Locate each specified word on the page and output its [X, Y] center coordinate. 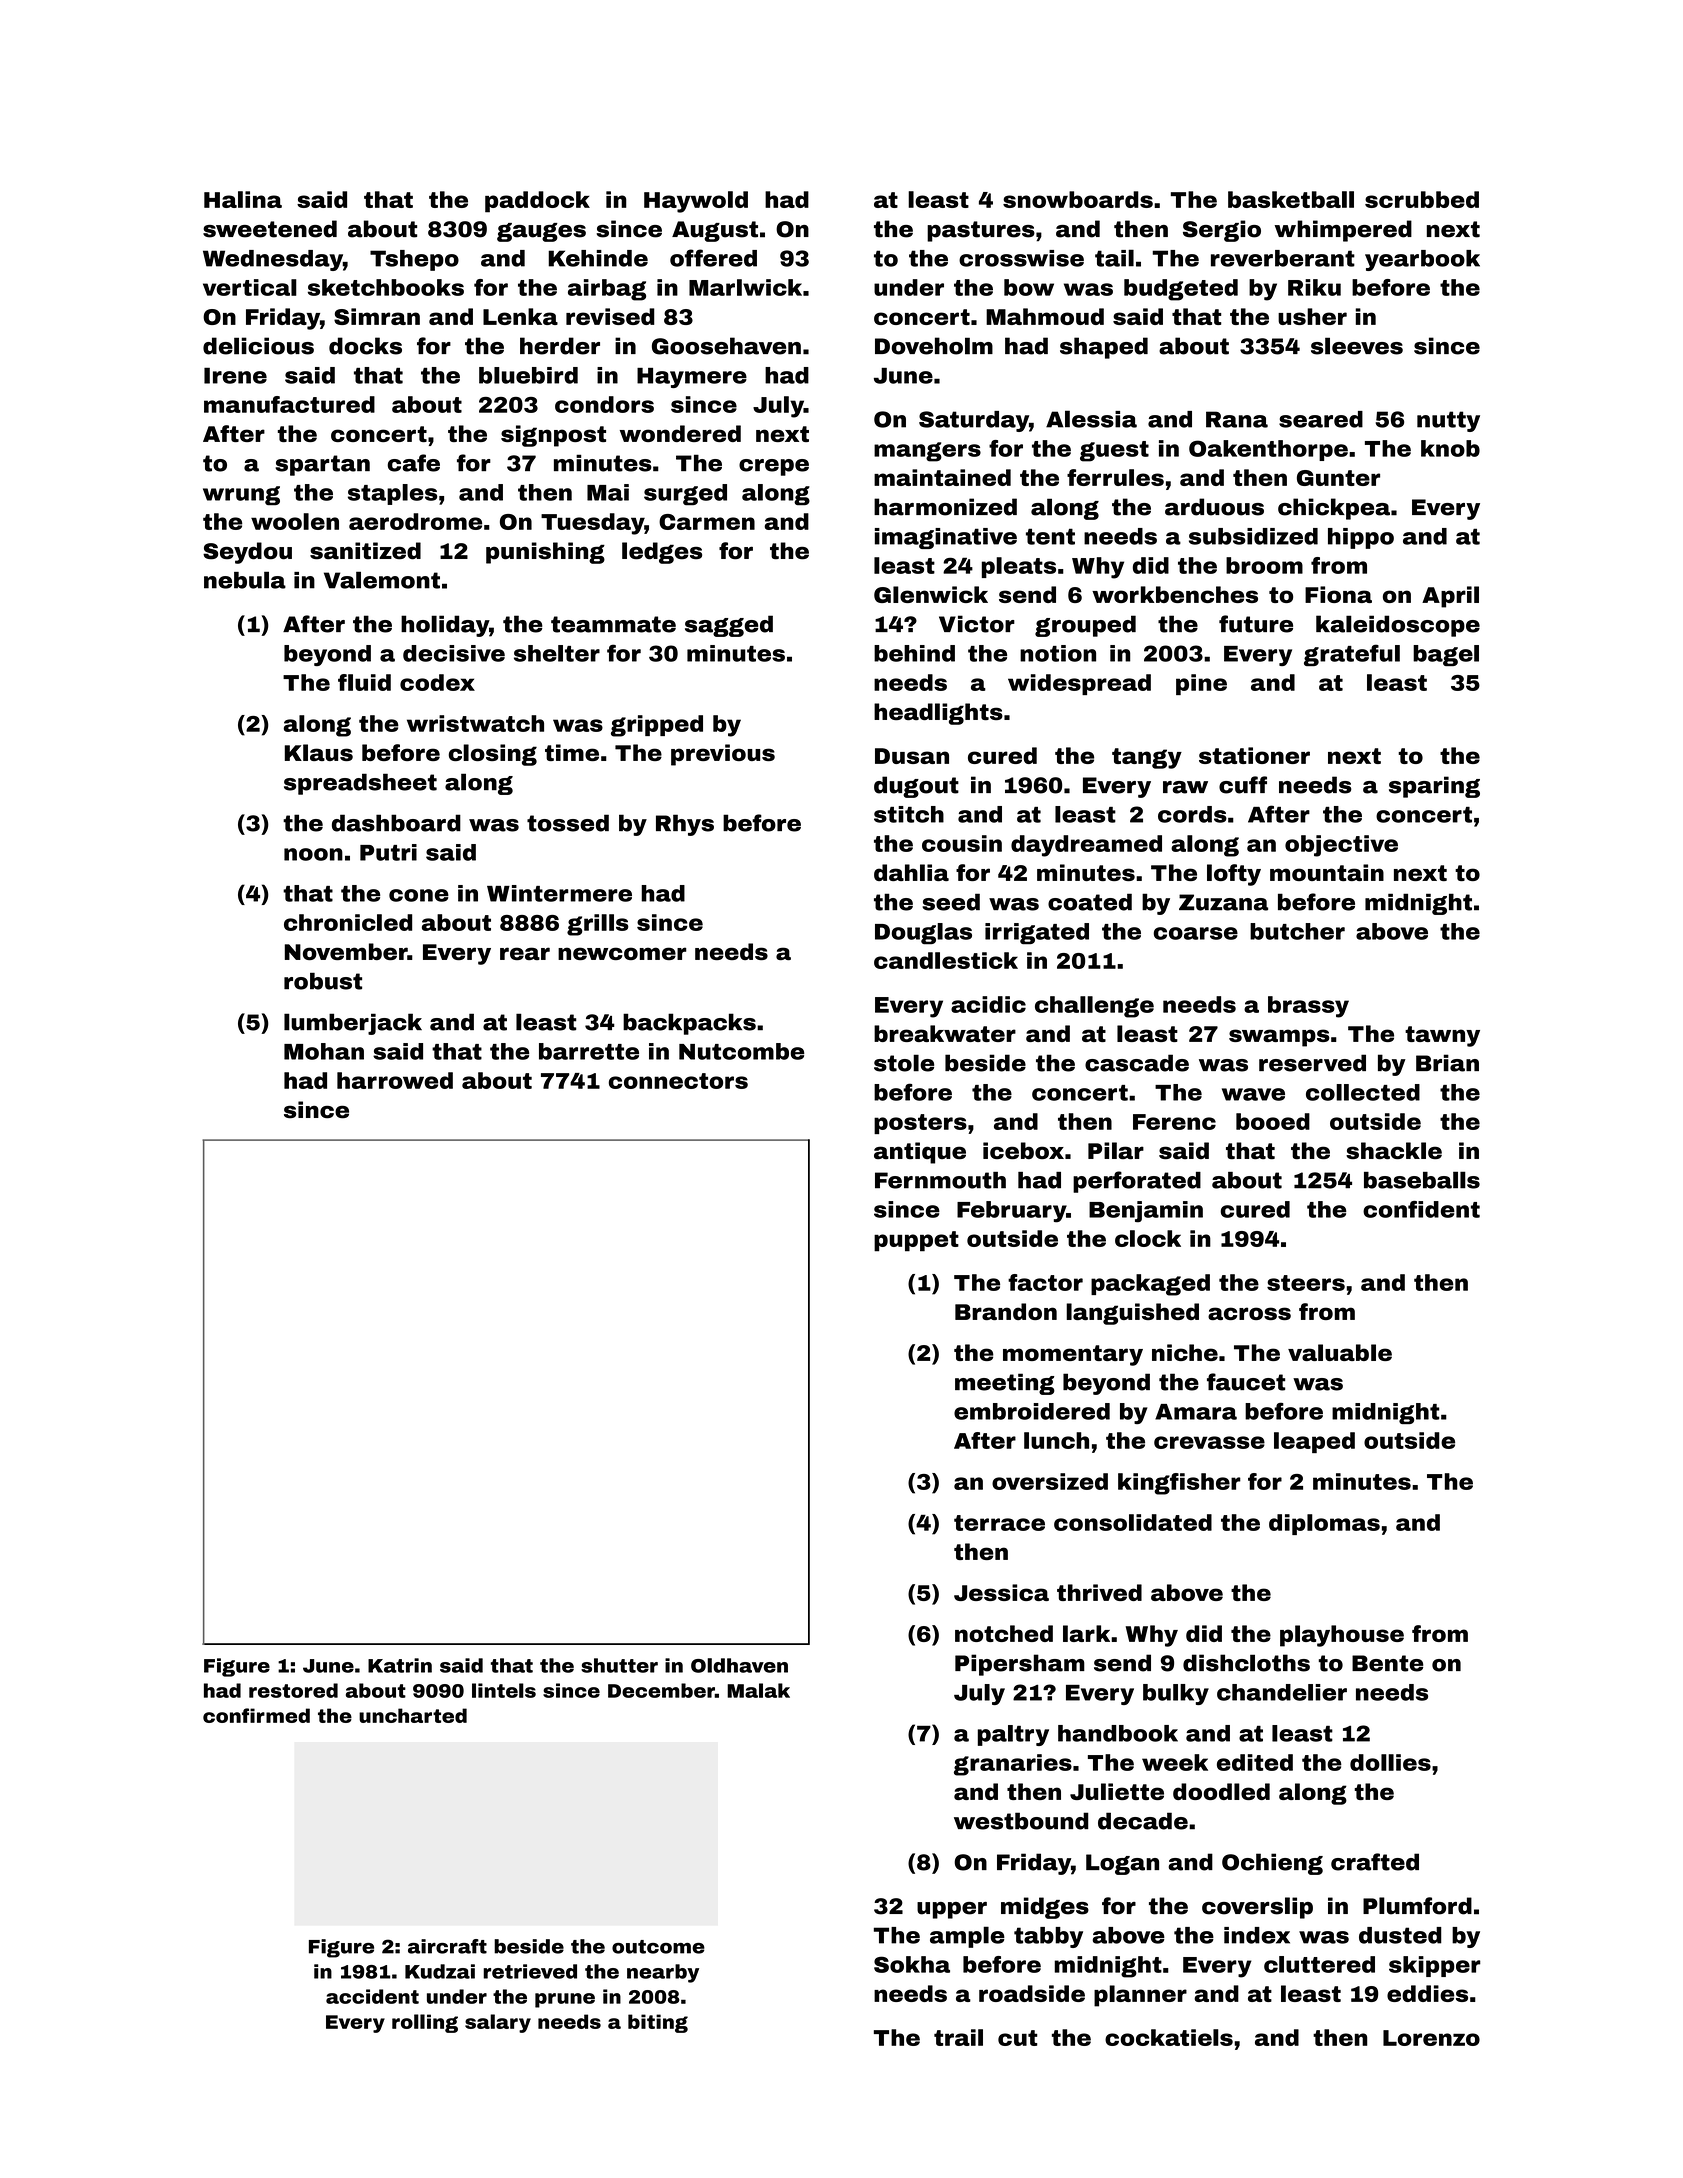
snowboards [1078, 199]
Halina [243, 199]
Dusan [912, 756]
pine [1201, 684]
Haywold [696, 202]
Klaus [319, 752]
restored [293, 1690]
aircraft [447, 1946]
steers [1306, 1283]
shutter [619, 1665]
